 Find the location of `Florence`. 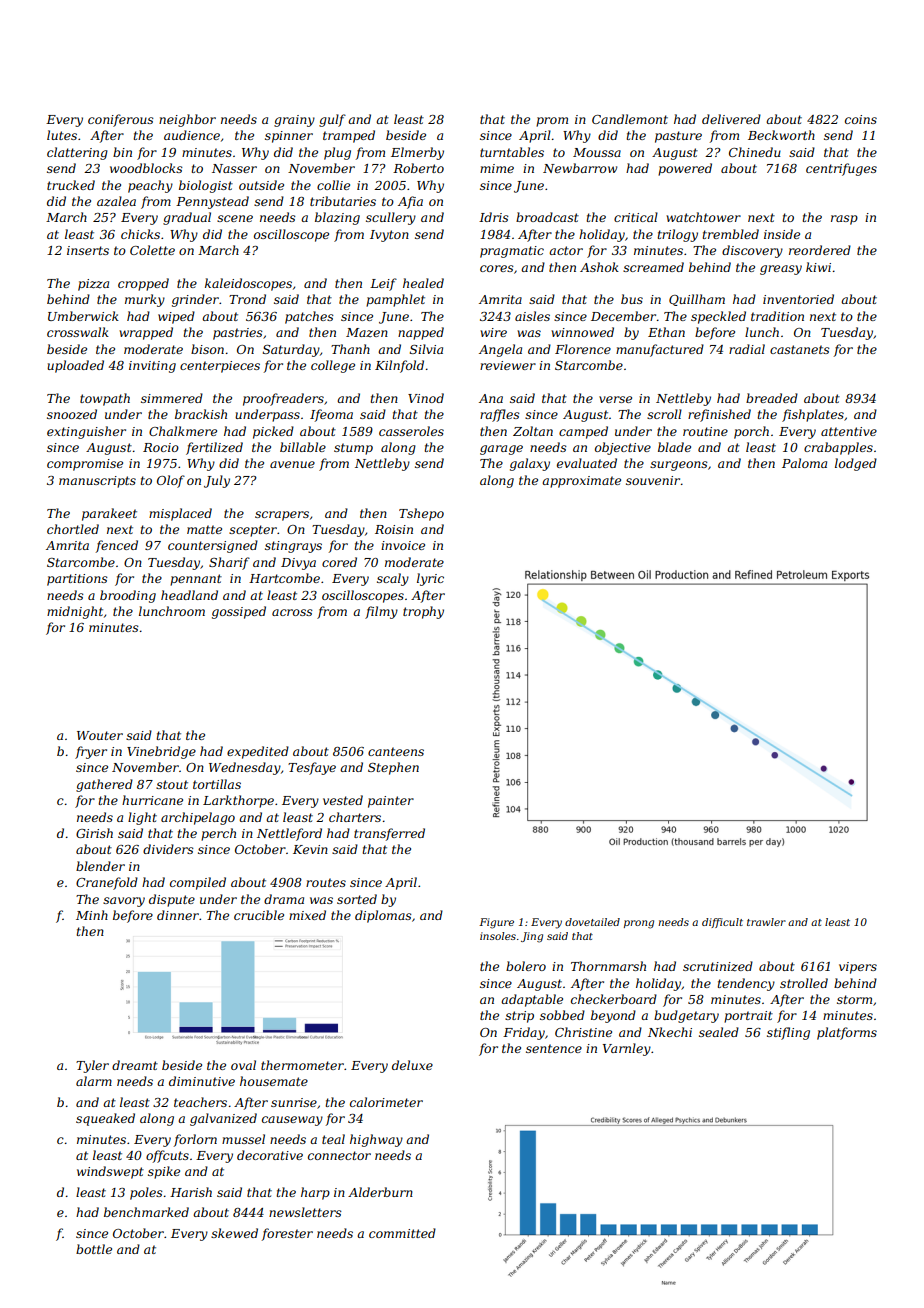

Florence is located at coordinates (583, 349).
